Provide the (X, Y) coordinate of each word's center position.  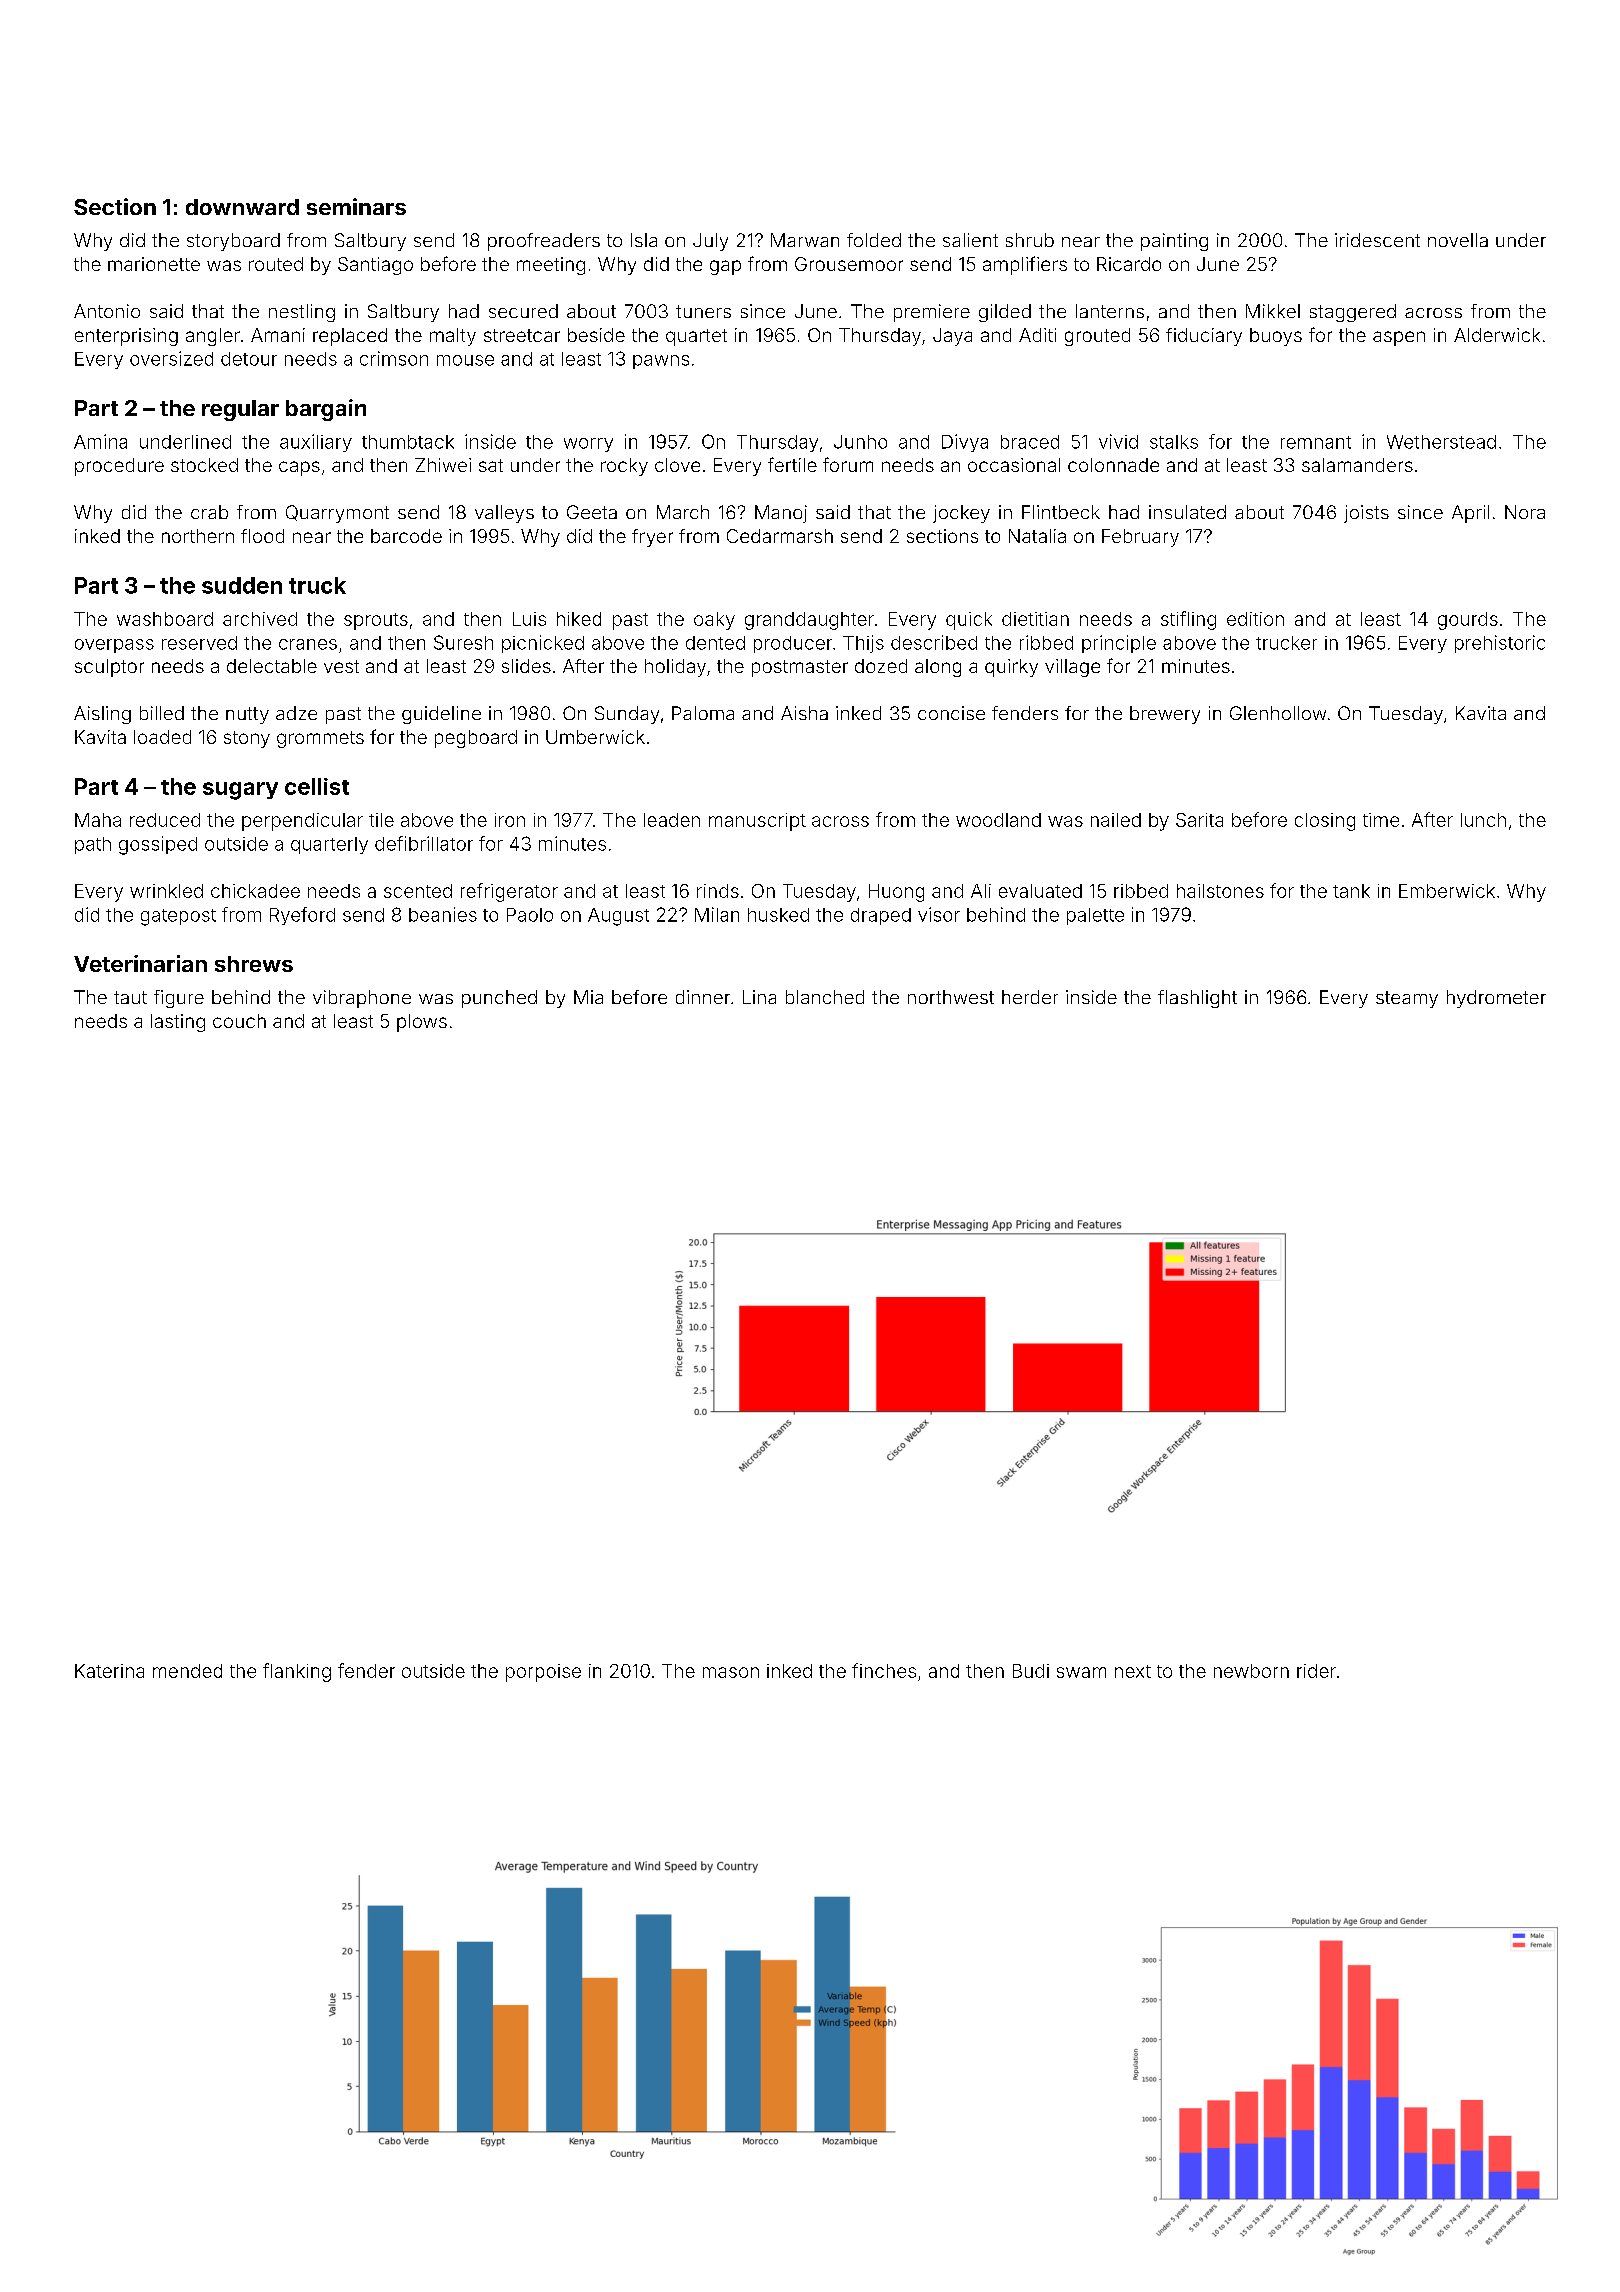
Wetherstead (1441, 442)
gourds (1468, 621)
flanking (297, 1672)
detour (249, 359)
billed (162, 713)
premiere (932, 313)
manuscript (757, 822)
